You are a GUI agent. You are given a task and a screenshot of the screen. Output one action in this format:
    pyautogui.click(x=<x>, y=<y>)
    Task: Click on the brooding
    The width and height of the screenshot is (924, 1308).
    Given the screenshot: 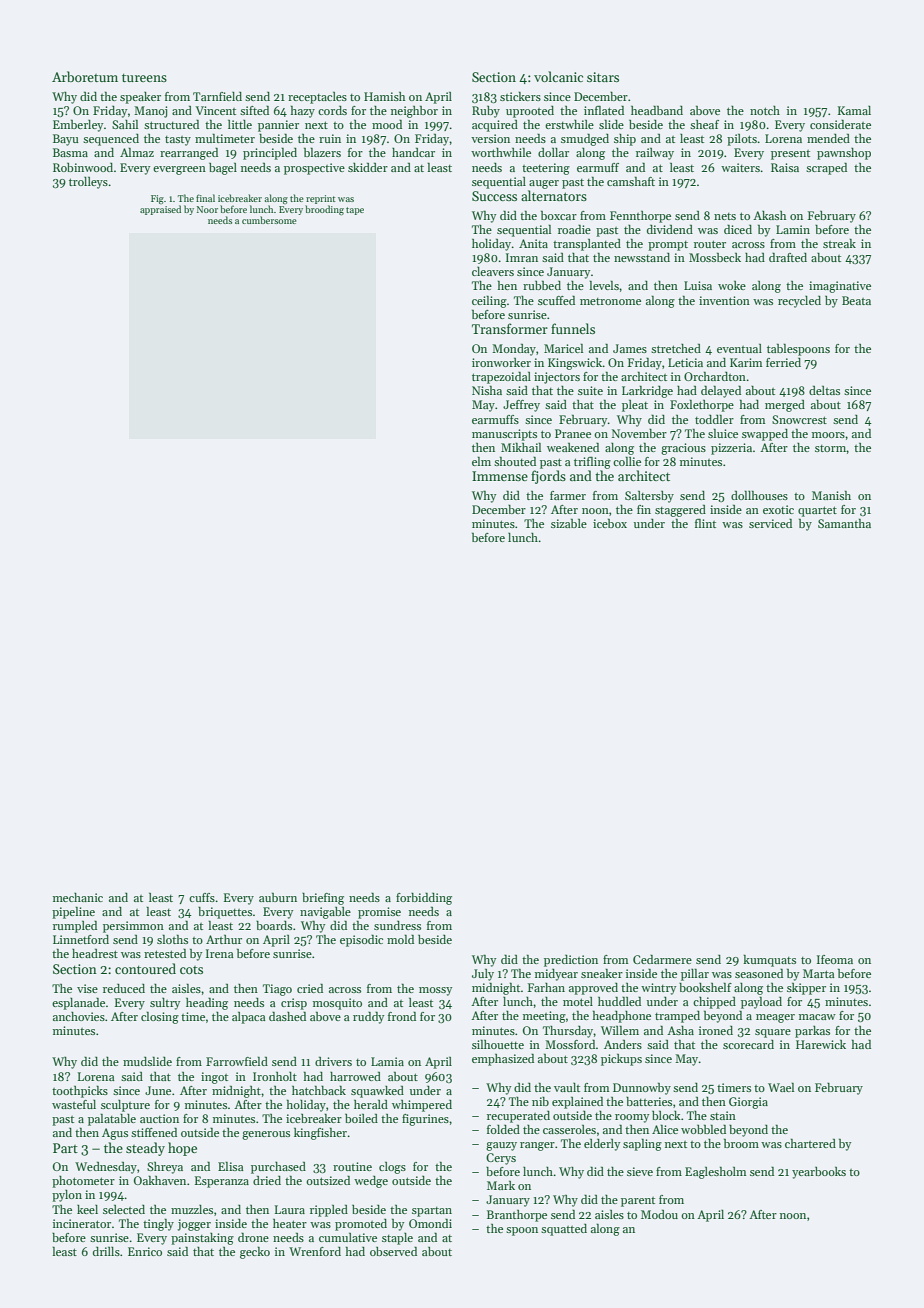 What is the action you would take?
    pyautogui.click(x=324, y=210)
